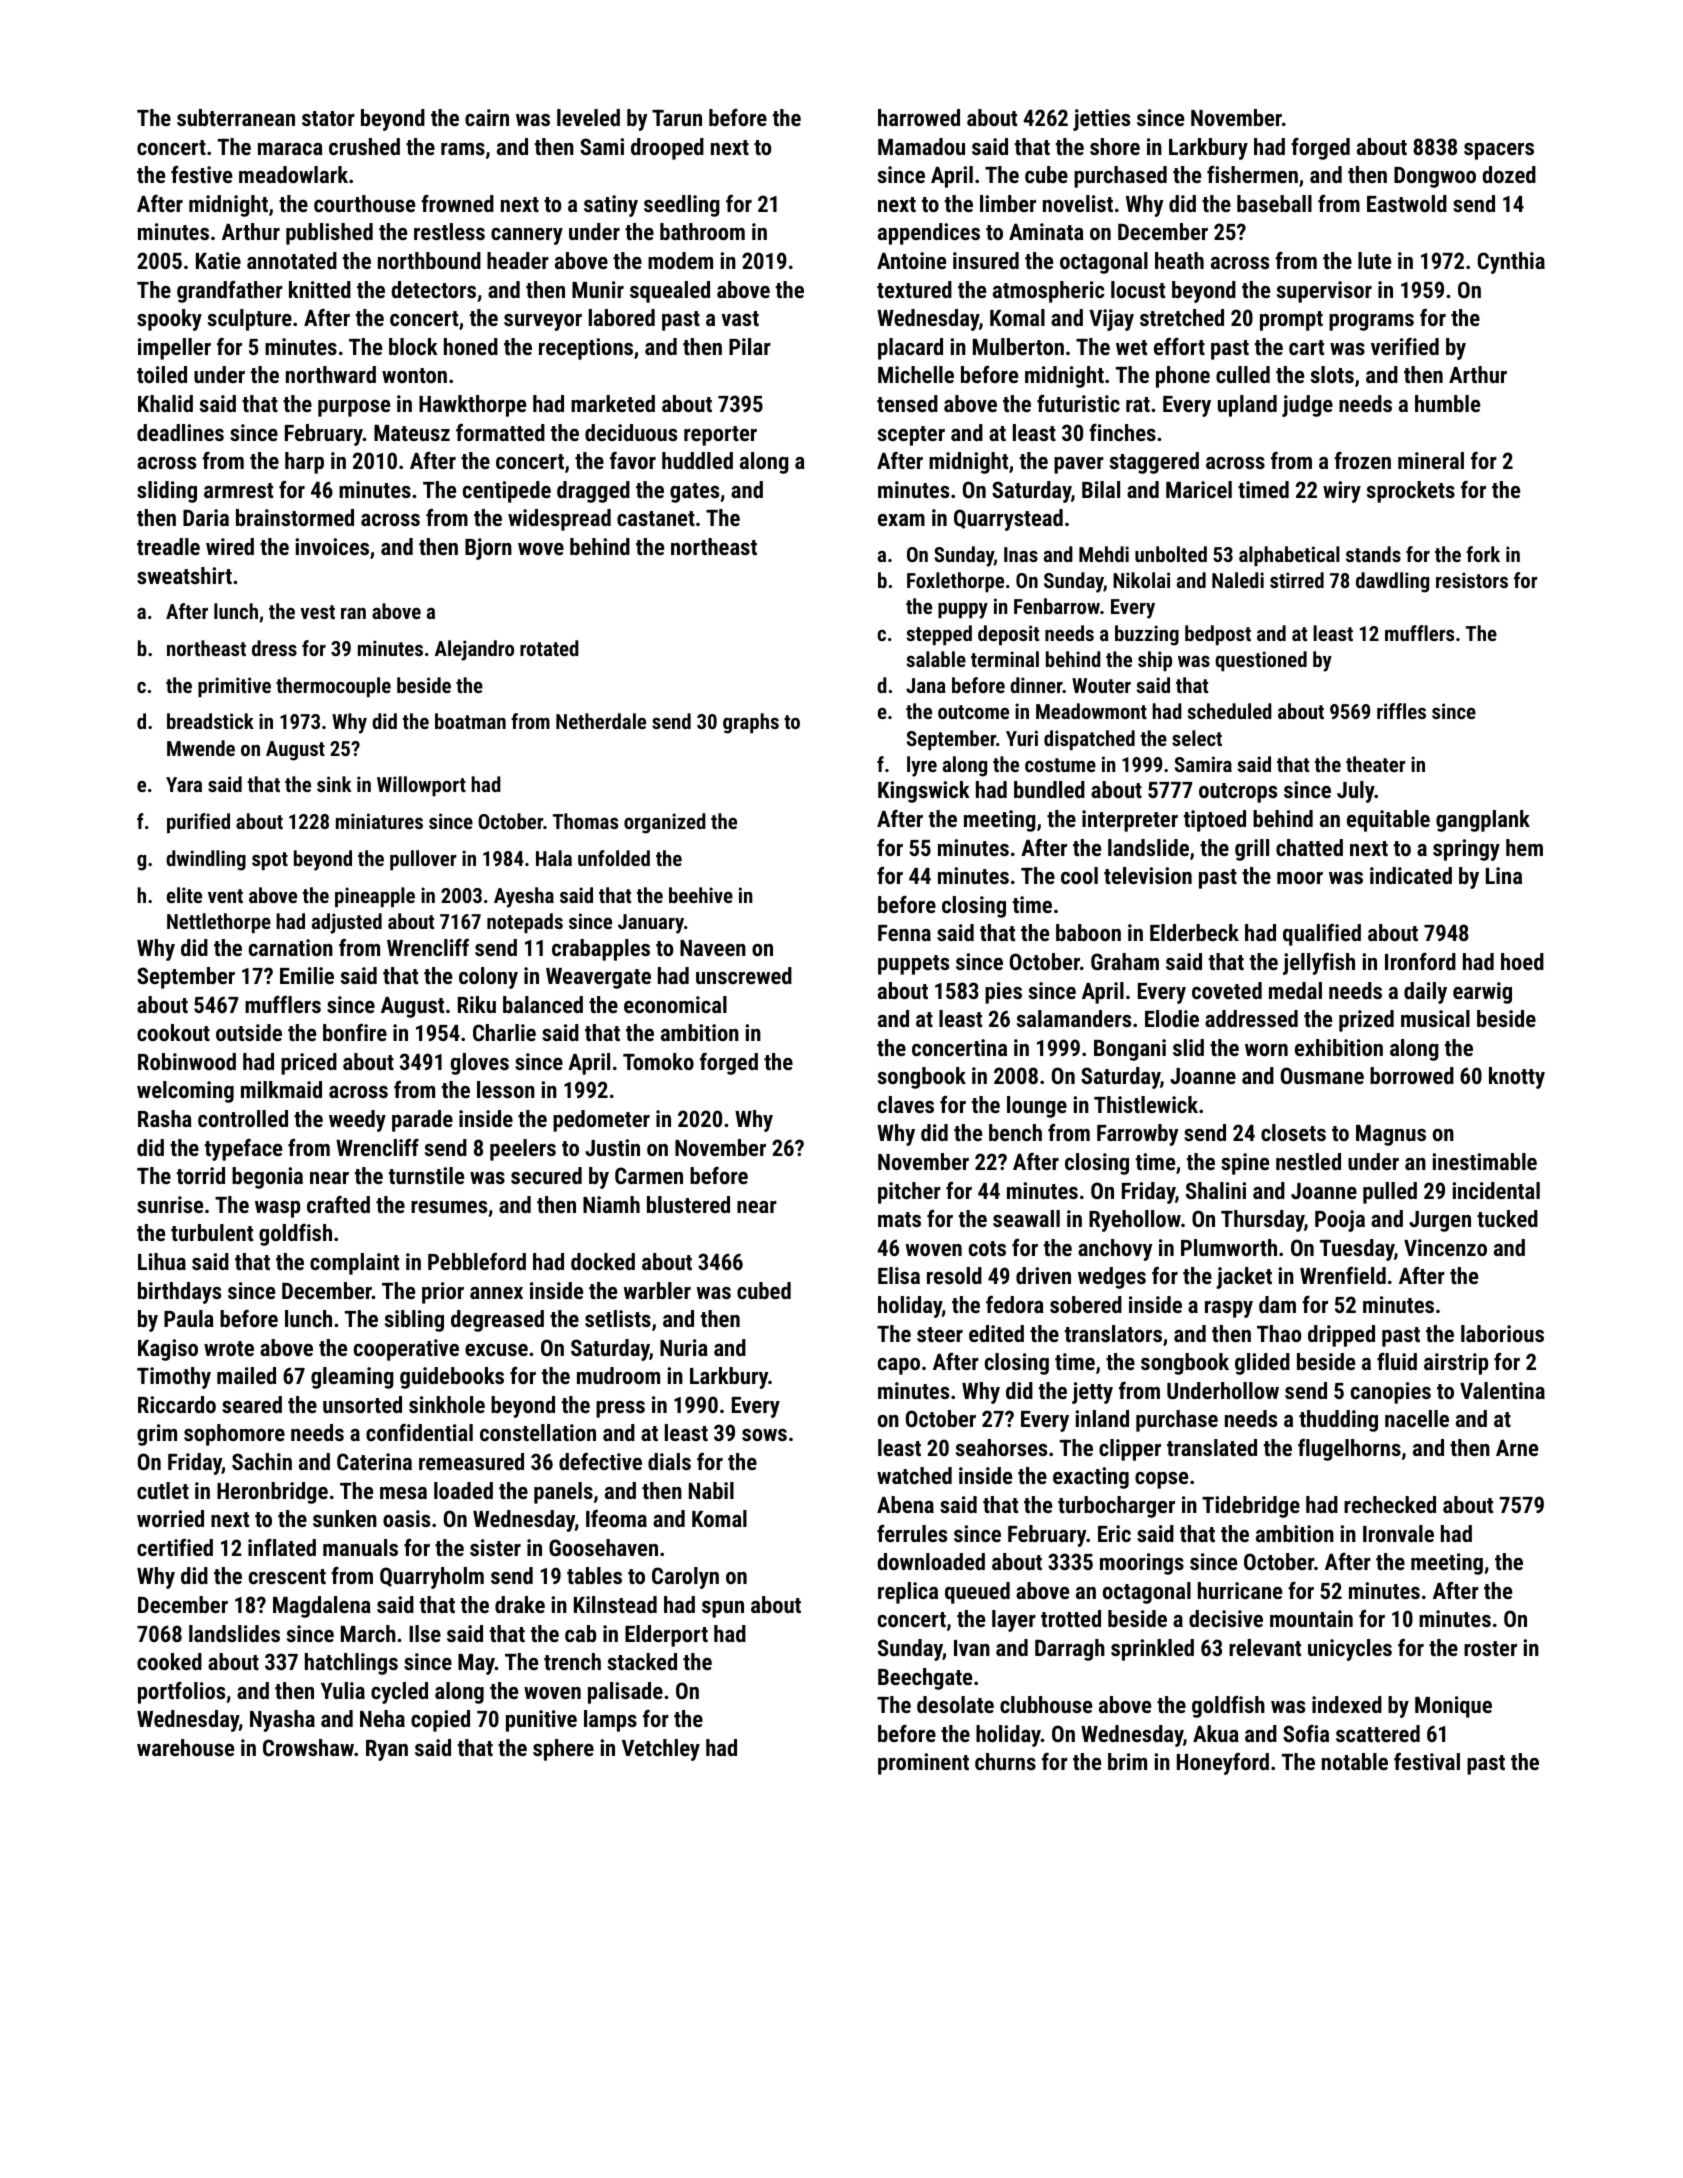  Describe the element at coordinates (631, 432) in the screenshot. I see `deciduous` at that location.
